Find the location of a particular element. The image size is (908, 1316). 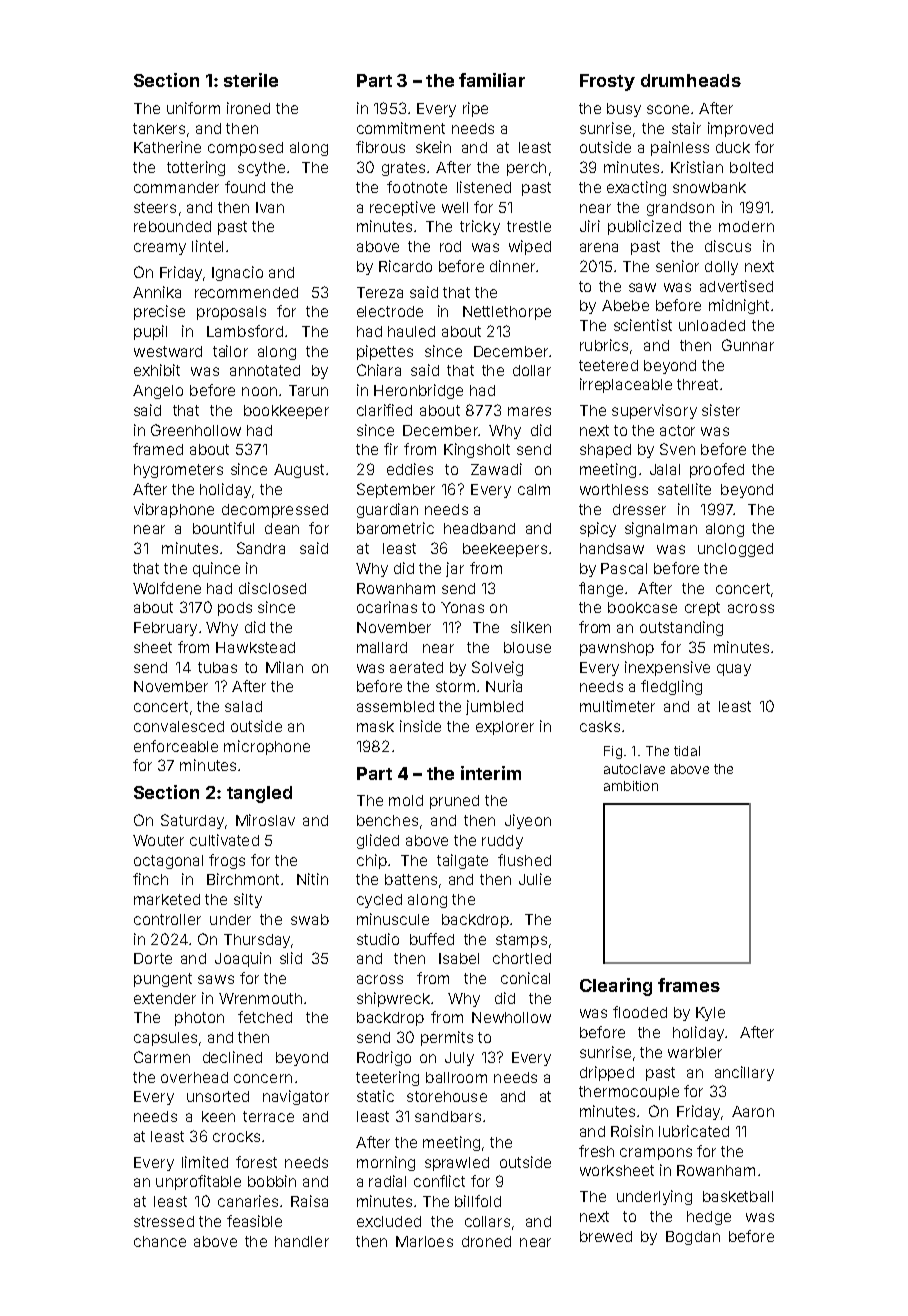

navigator is located at coordinates (296, 1097).
